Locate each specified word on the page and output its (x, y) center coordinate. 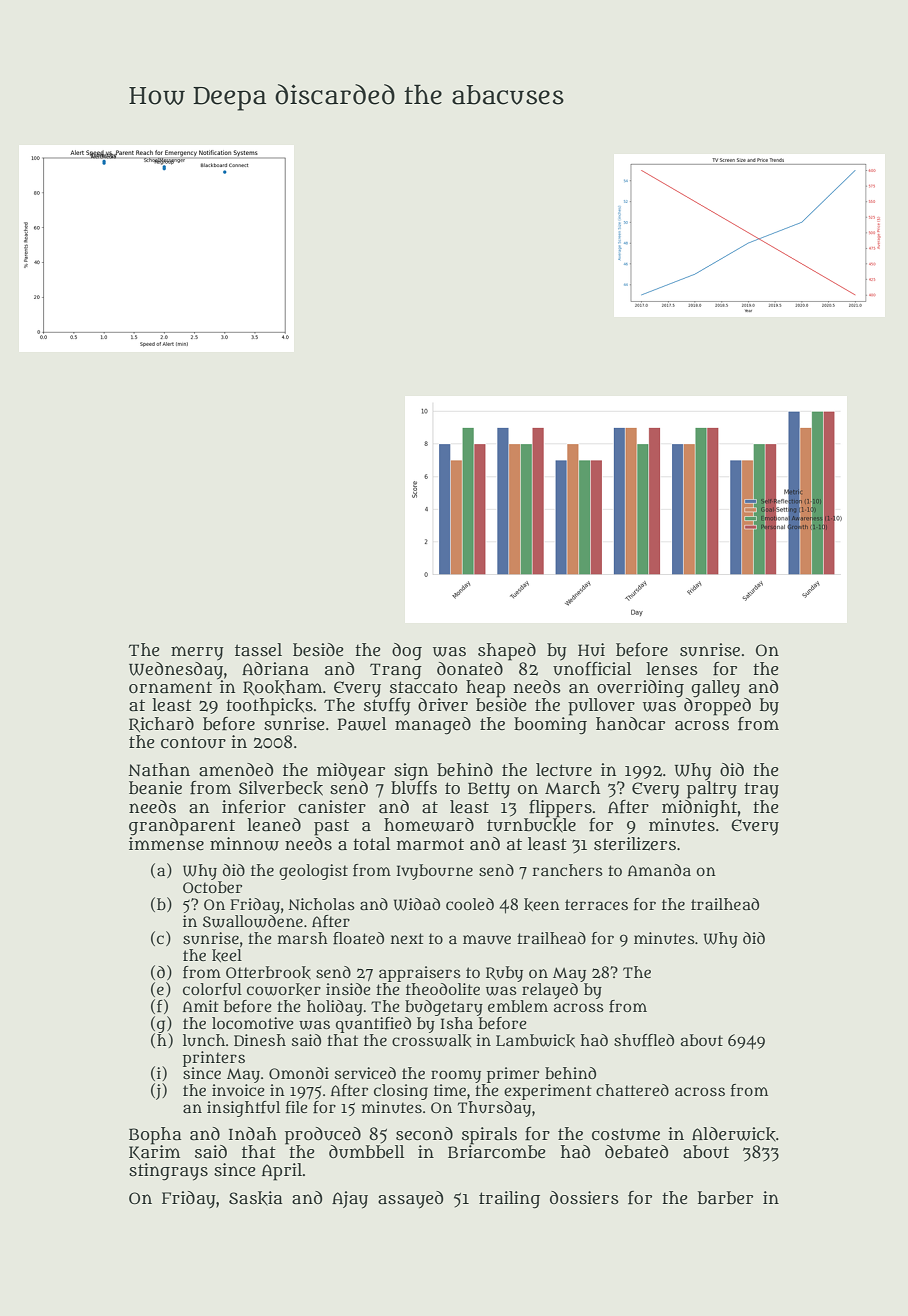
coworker (284, 989)
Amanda (659, 870)
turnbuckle (531, 825)
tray (761, 790)
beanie (155, 787)
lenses (672, 668)
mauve (487, 939)
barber (725, 1198)
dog (407, 652)
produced (323, 1135)
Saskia (255, 1198)
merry (197, 653)
